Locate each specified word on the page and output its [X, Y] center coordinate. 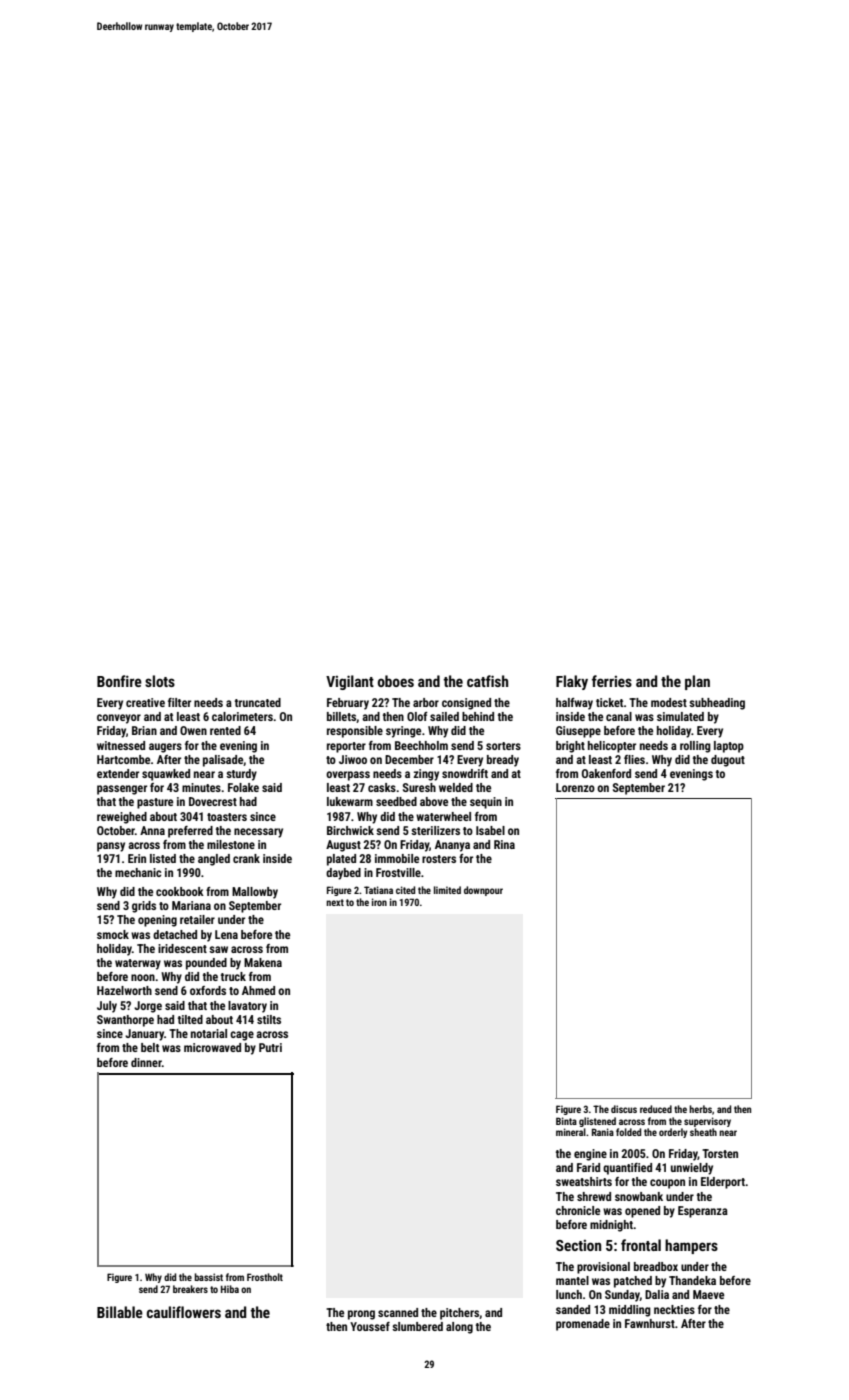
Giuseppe [578, 732]
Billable [120, 1312]
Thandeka [692, 1280]
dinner [146, 1062]
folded [628, 1132]
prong [361, 1315]
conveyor [119, 719]
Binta [566, 1121]
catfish [487, 681]
